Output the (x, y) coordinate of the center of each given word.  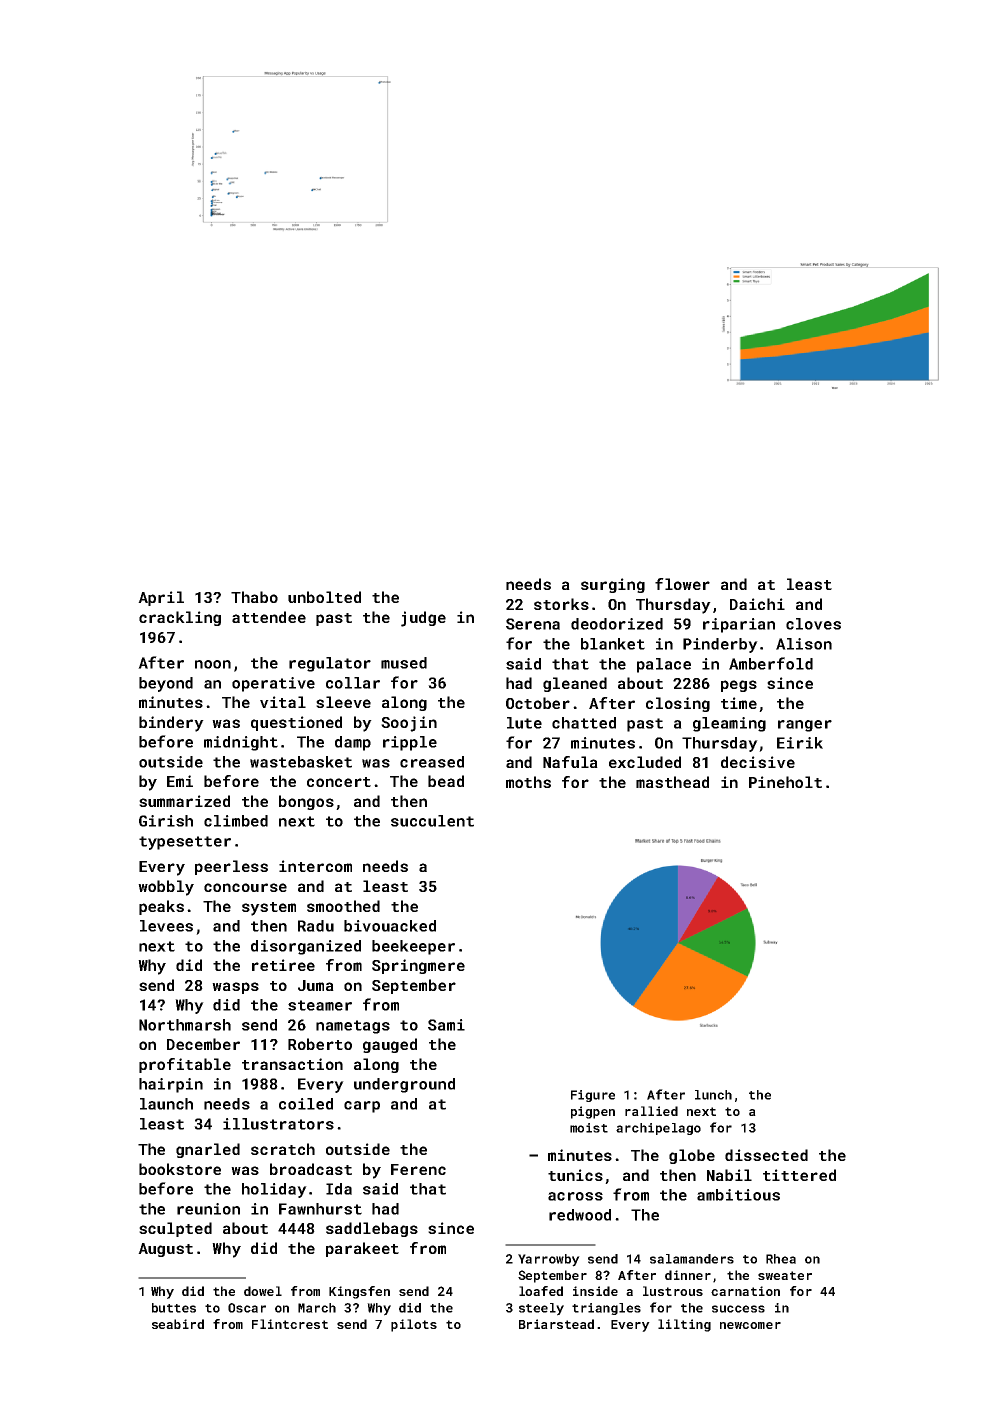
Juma (316, 985)
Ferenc (418, 1169)
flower (682, 584)
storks (561, 604)
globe (692, 1156)
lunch (713, 1095)
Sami (446, 1025)
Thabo (254, 597)
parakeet (362, 1249)
